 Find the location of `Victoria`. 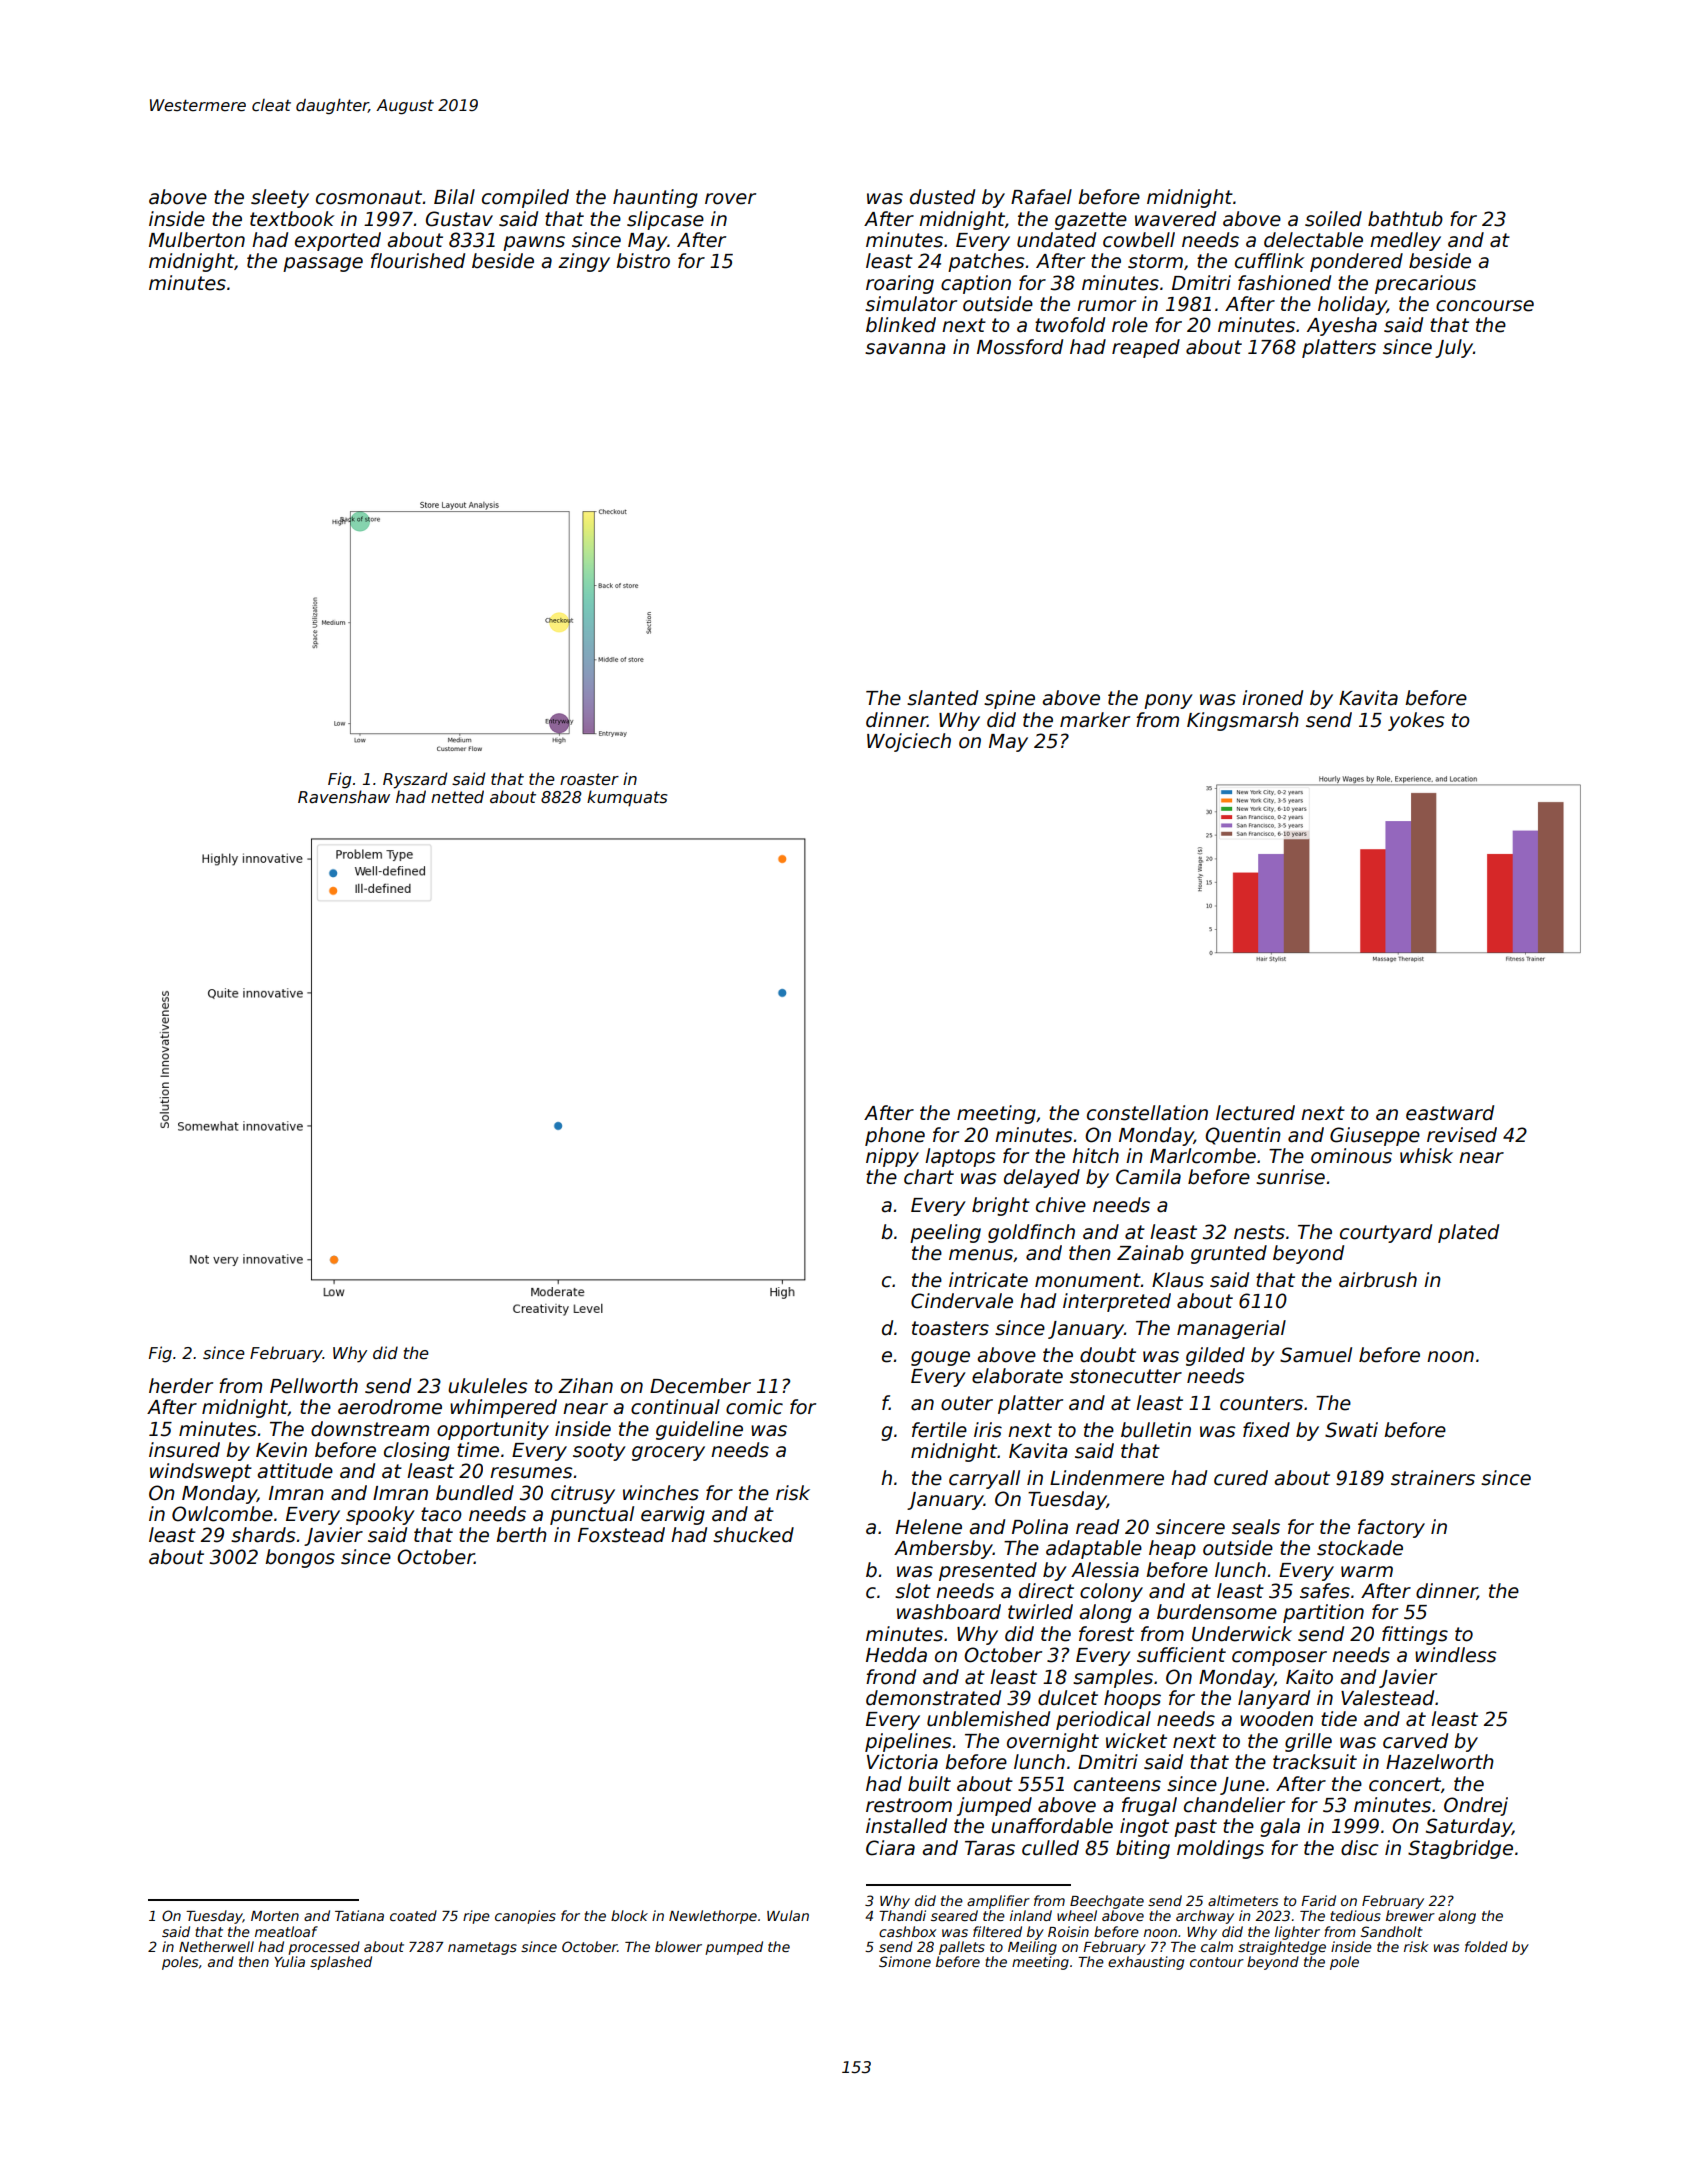

Victoria is located at coordinates (902, 1762).
